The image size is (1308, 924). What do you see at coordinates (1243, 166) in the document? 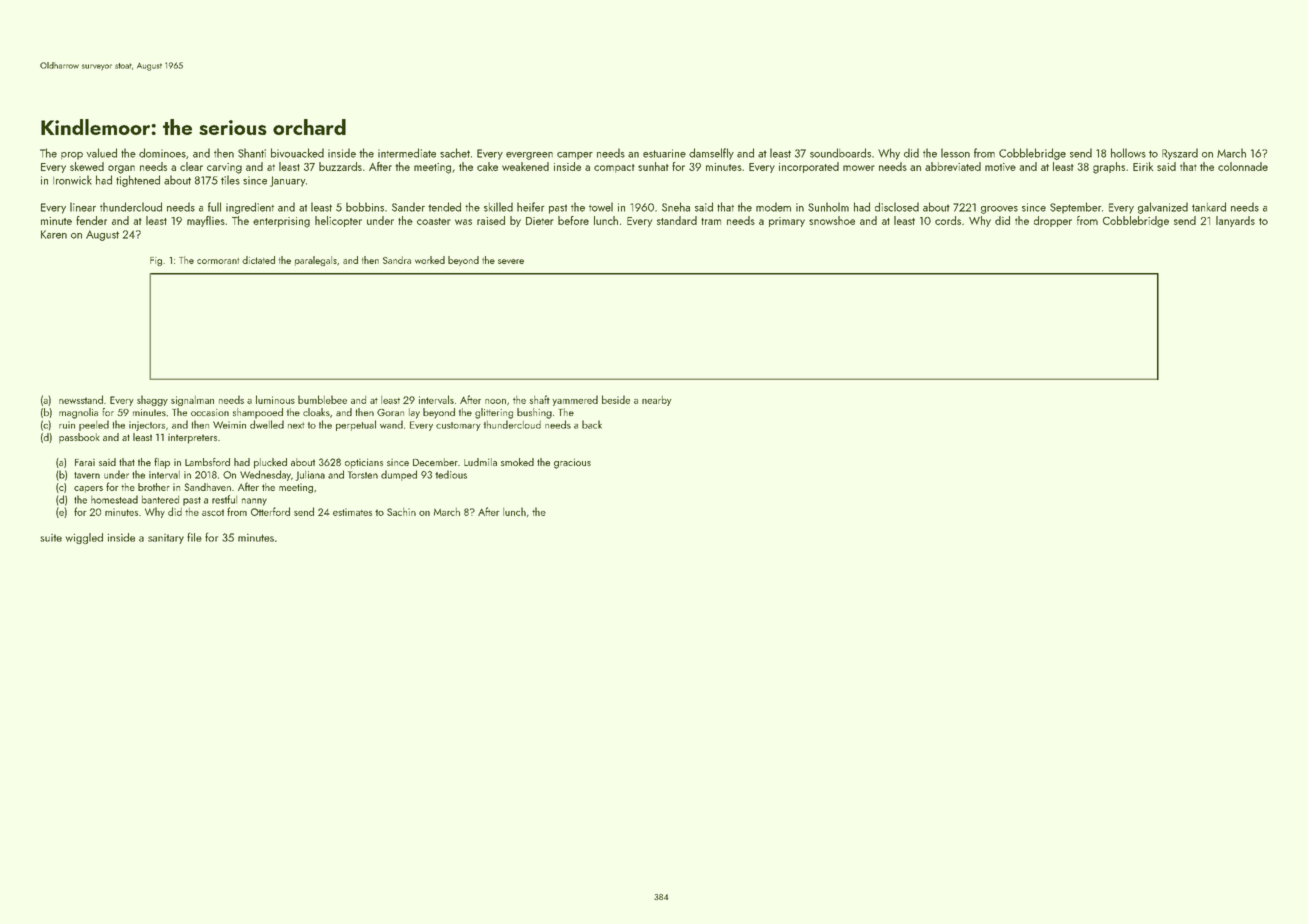
I see `colonnade` at bounding box center [1243, 166].
